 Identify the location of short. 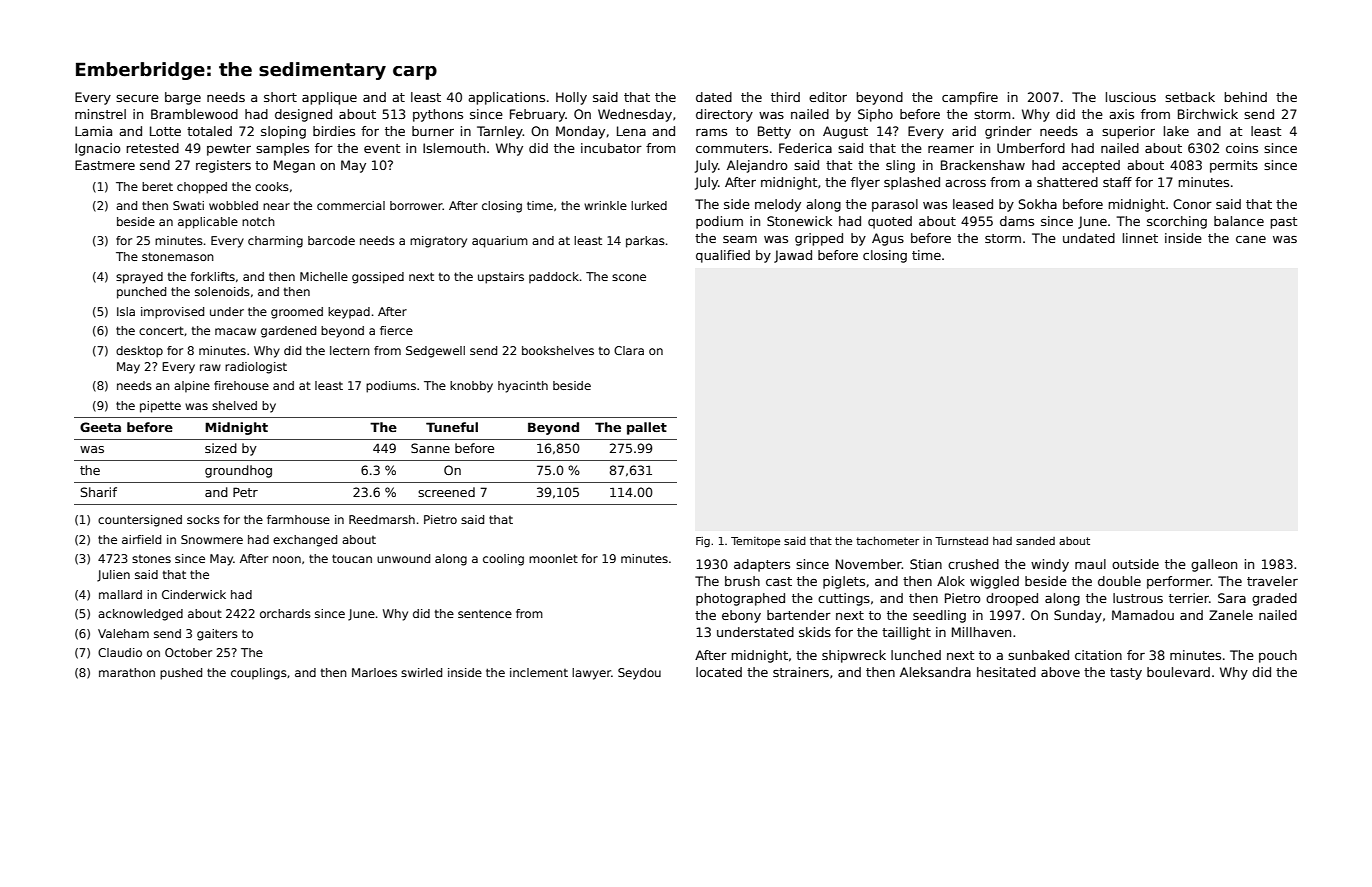
(280, 97).
